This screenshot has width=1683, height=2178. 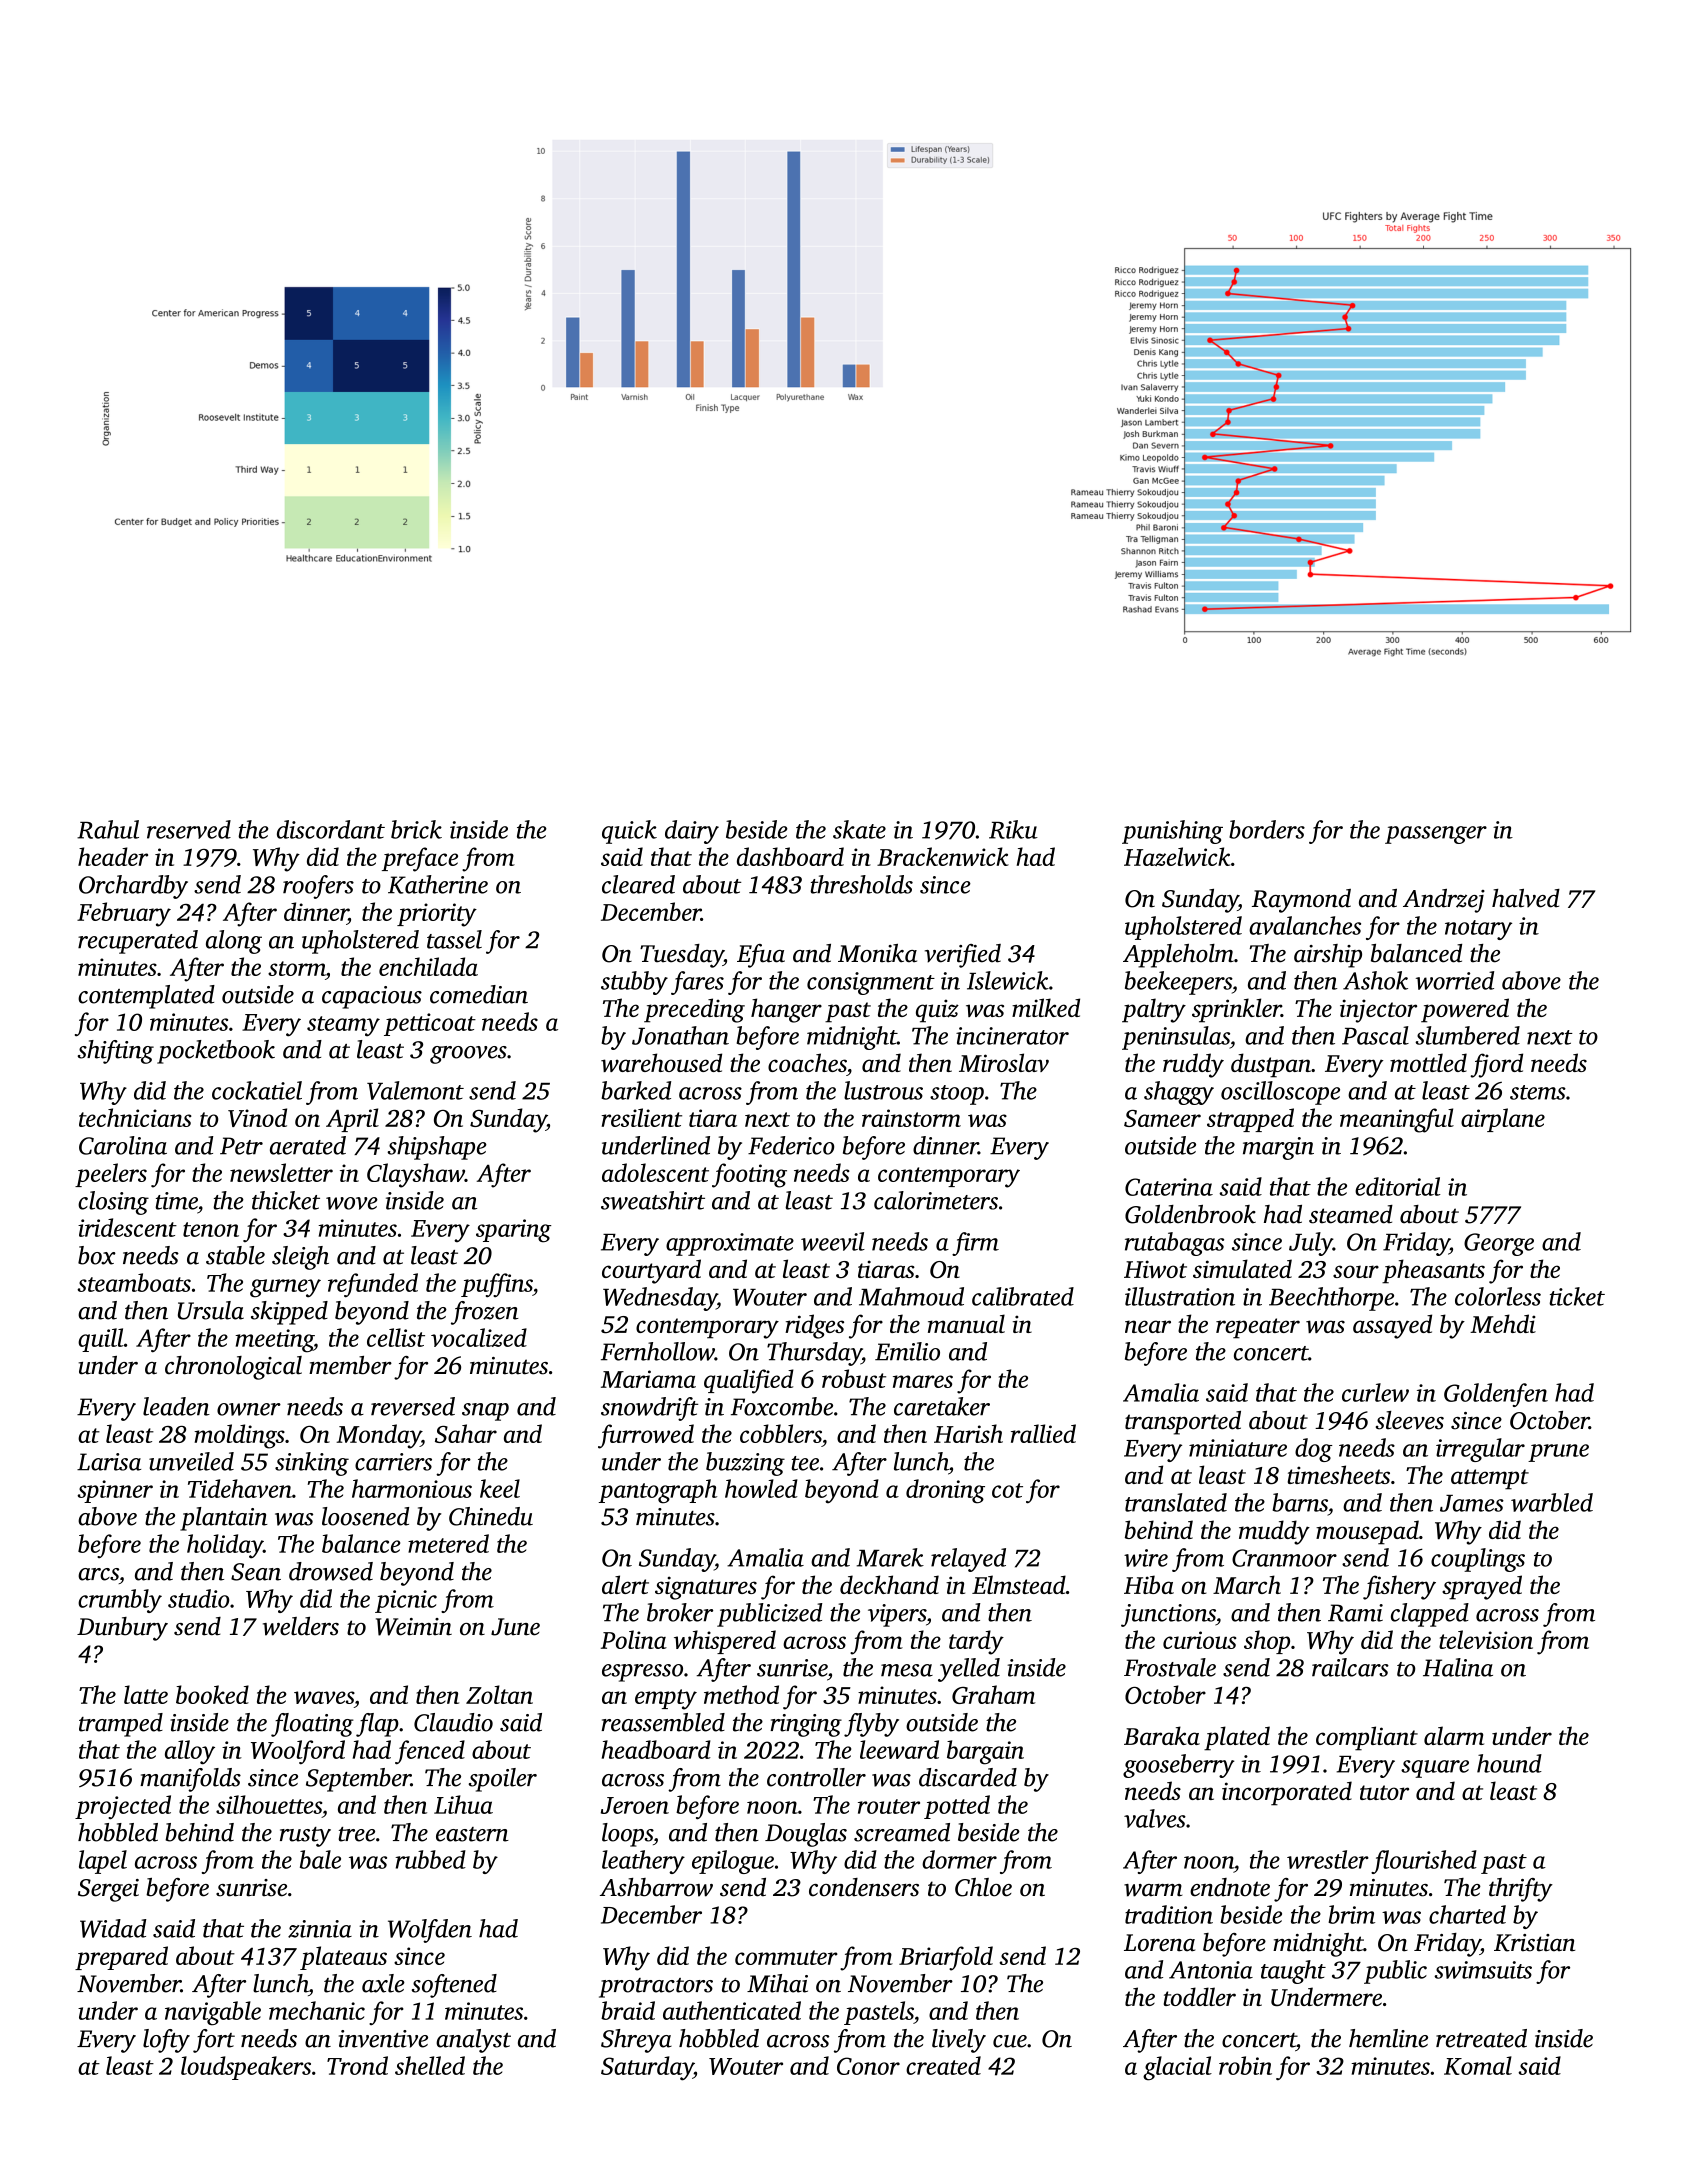 I want to click on quill, so click(x=101, y=1340).
